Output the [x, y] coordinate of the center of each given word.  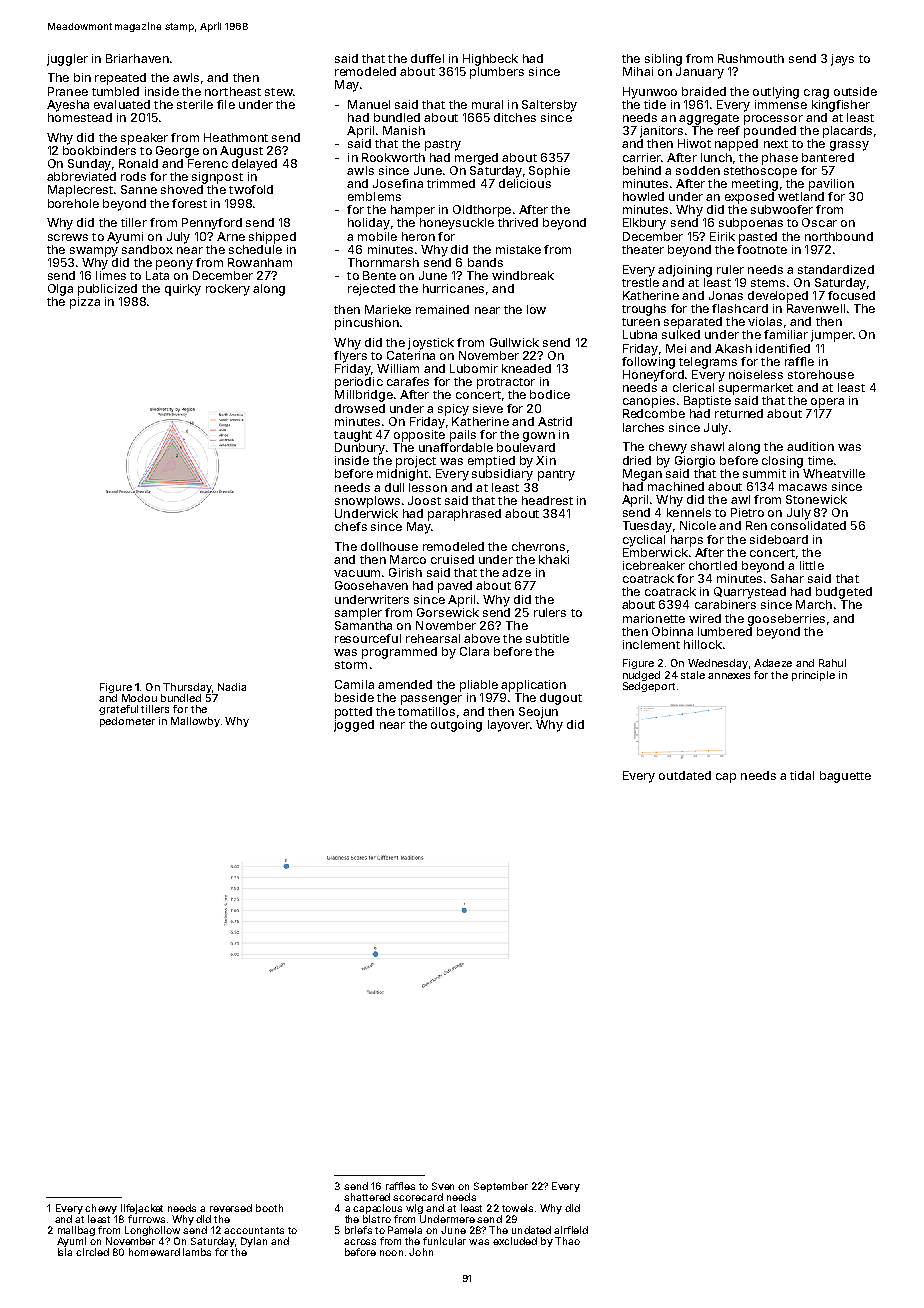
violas [765, 321]
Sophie [549, 172]
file [226, 104]
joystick [431, 344]
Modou [139, 698]
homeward [154, 1252]
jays [842, 60]
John [421, 1252]
